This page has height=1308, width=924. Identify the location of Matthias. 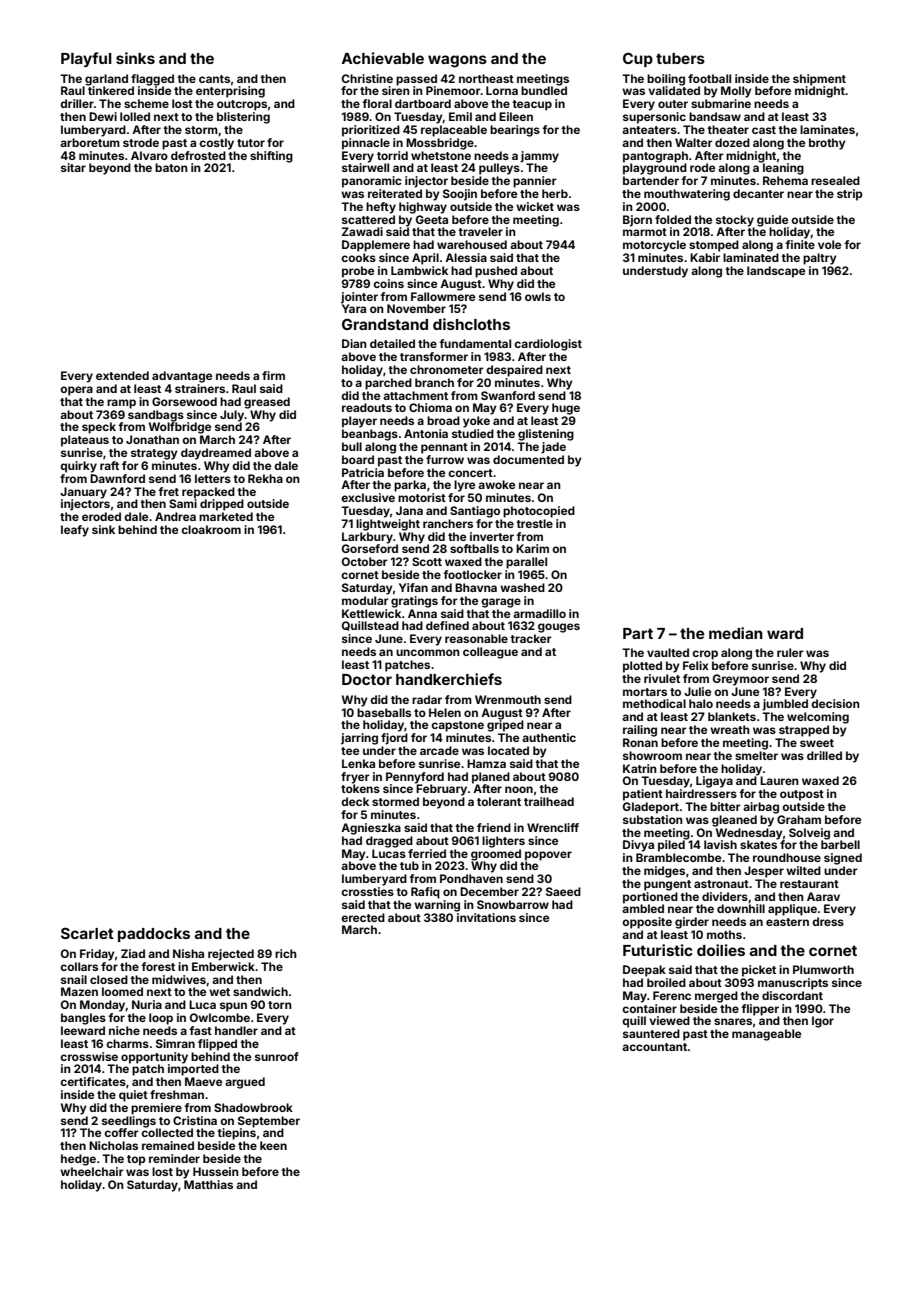
(208, 1184).
